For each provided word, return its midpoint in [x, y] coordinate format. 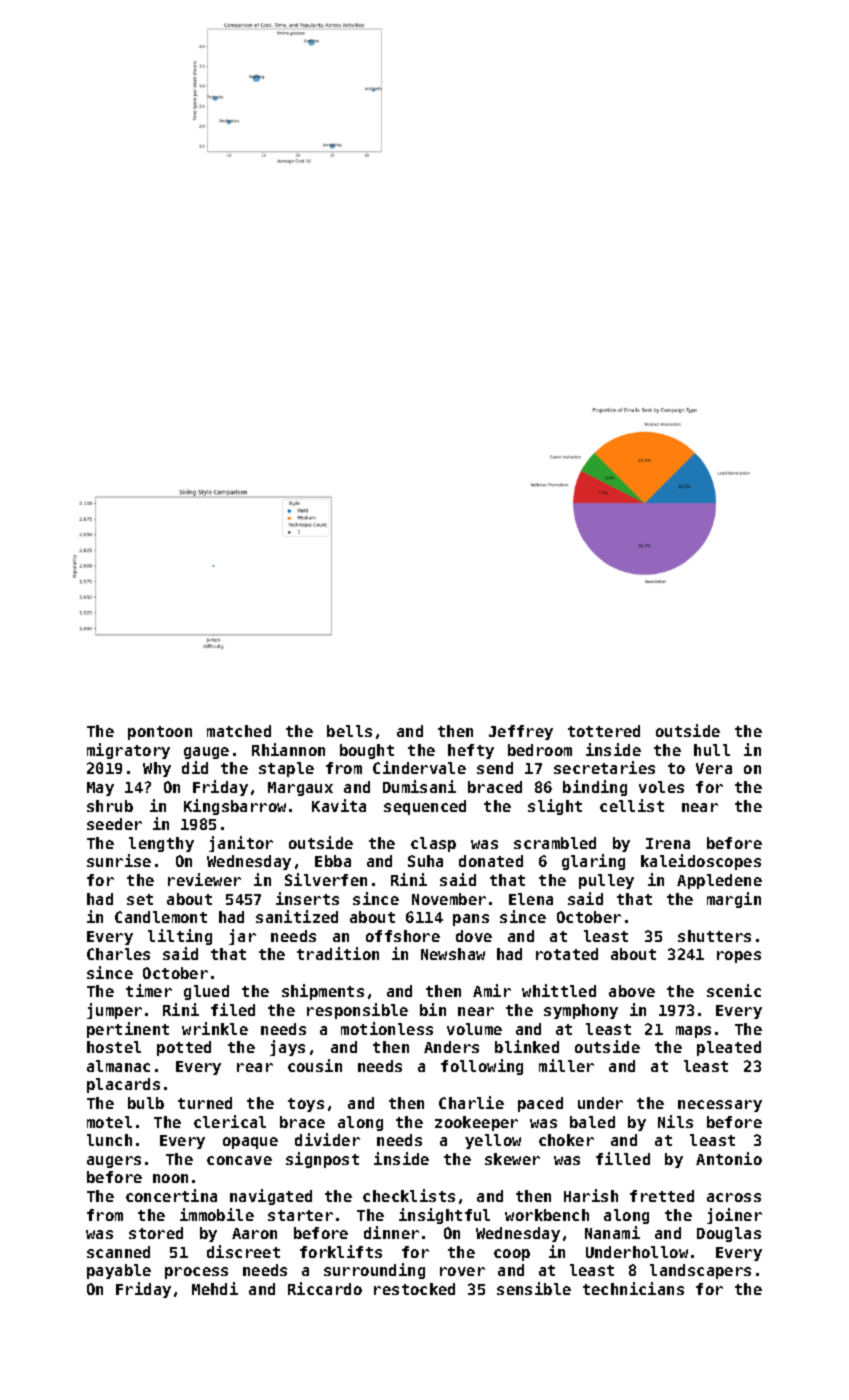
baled [592, 1122]
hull [712, 750]
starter [300, 1215]
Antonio [729, 1158]
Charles [118, 954]
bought [367, 751]
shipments [323, 992]
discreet [243, 1251]
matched [239, 731]
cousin [315, 1065]
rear [255, 1067]
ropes [739, 957]
